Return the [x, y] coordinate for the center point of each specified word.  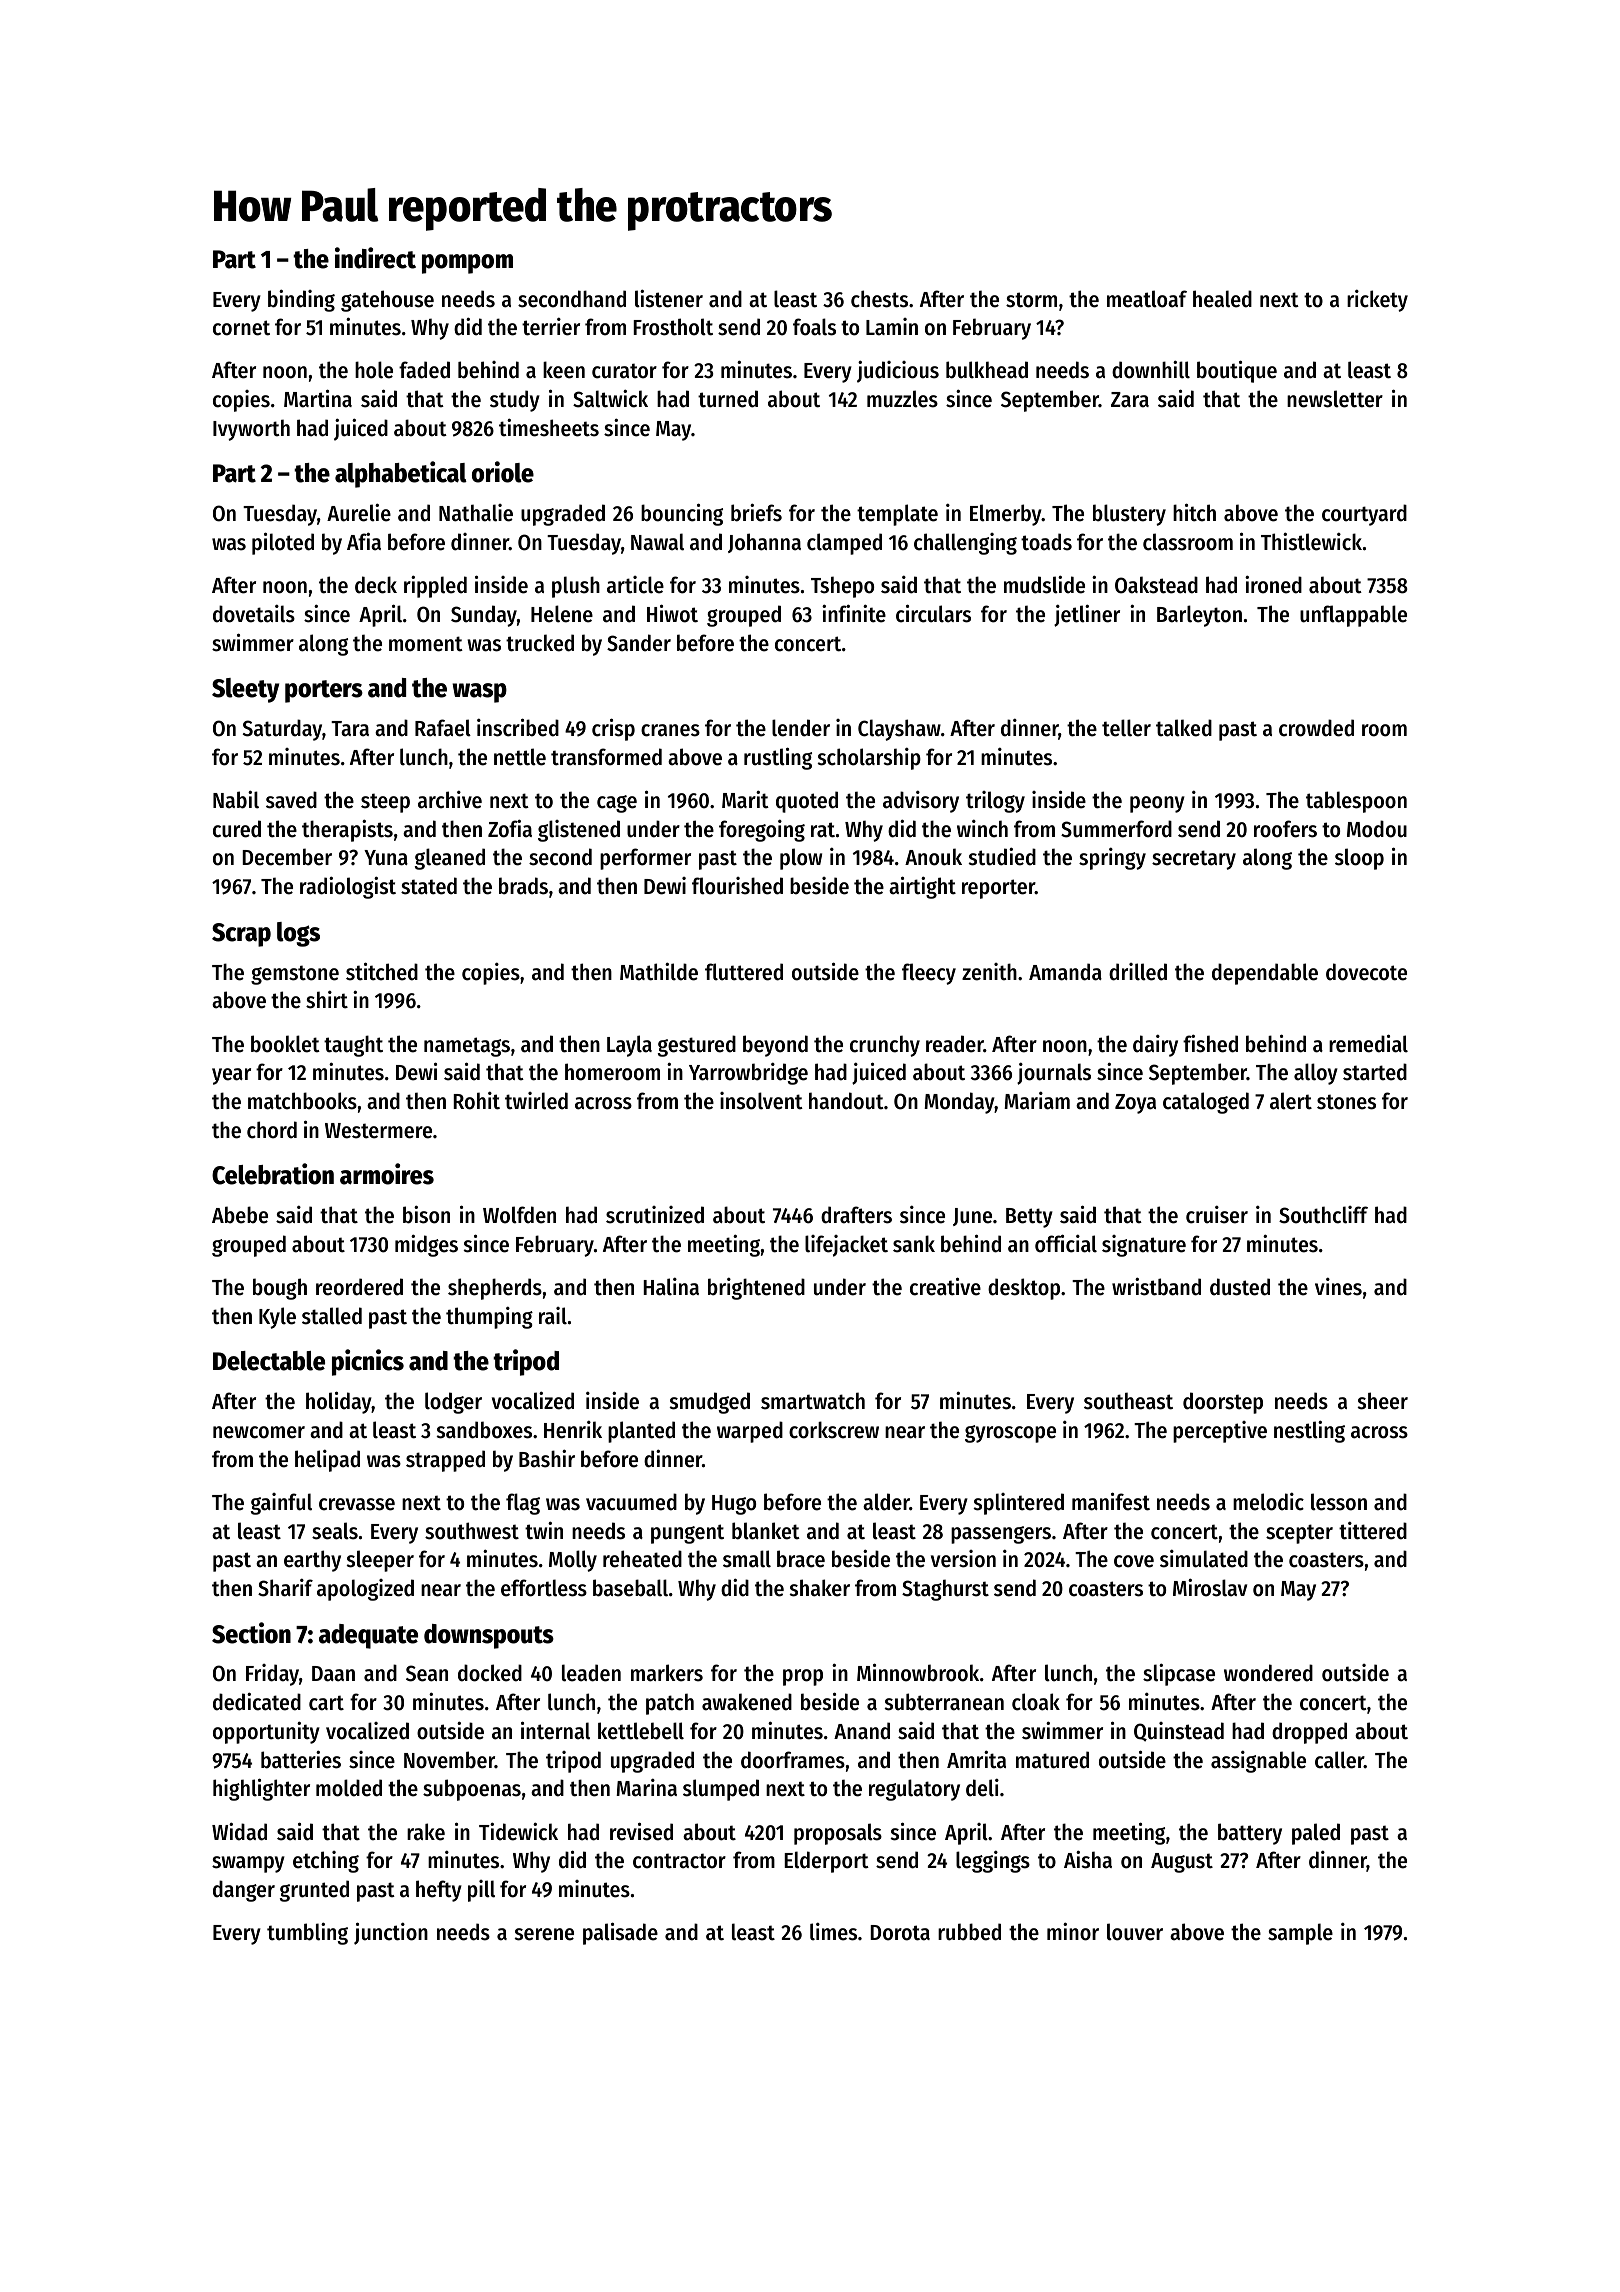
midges [426, 1245]
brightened [756, 1289]
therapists [347, 830]
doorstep [1223, 1403]
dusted [1240, 1287]
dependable [1265, 974]
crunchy [885, 1046]
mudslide [1044, 584]
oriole [503, 472]
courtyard [1364, 515]
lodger [453, 1403]
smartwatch [813, 1401]
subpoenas [472, 1790]
